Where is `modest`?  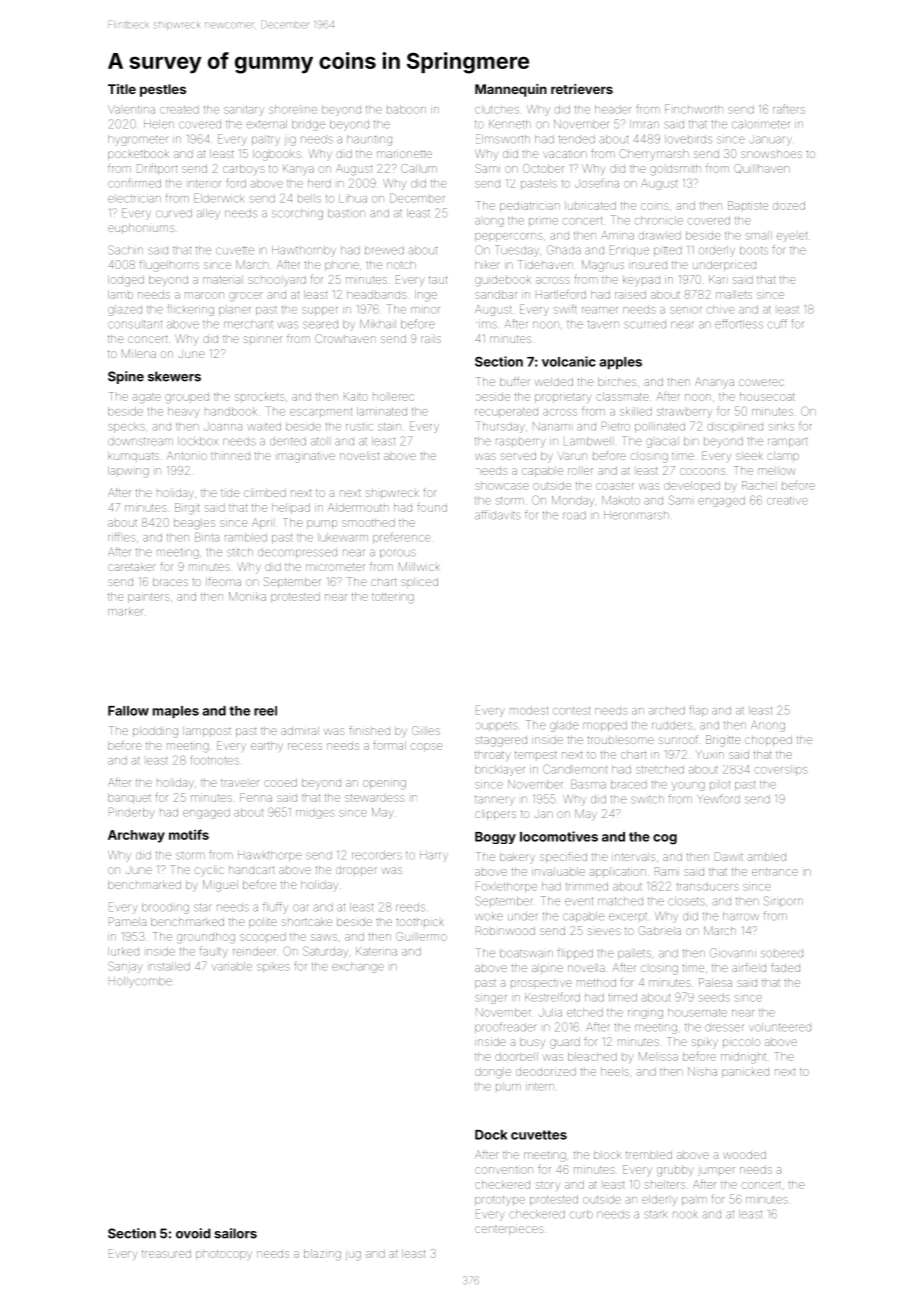
modest is located at coordinates (529, 710).
